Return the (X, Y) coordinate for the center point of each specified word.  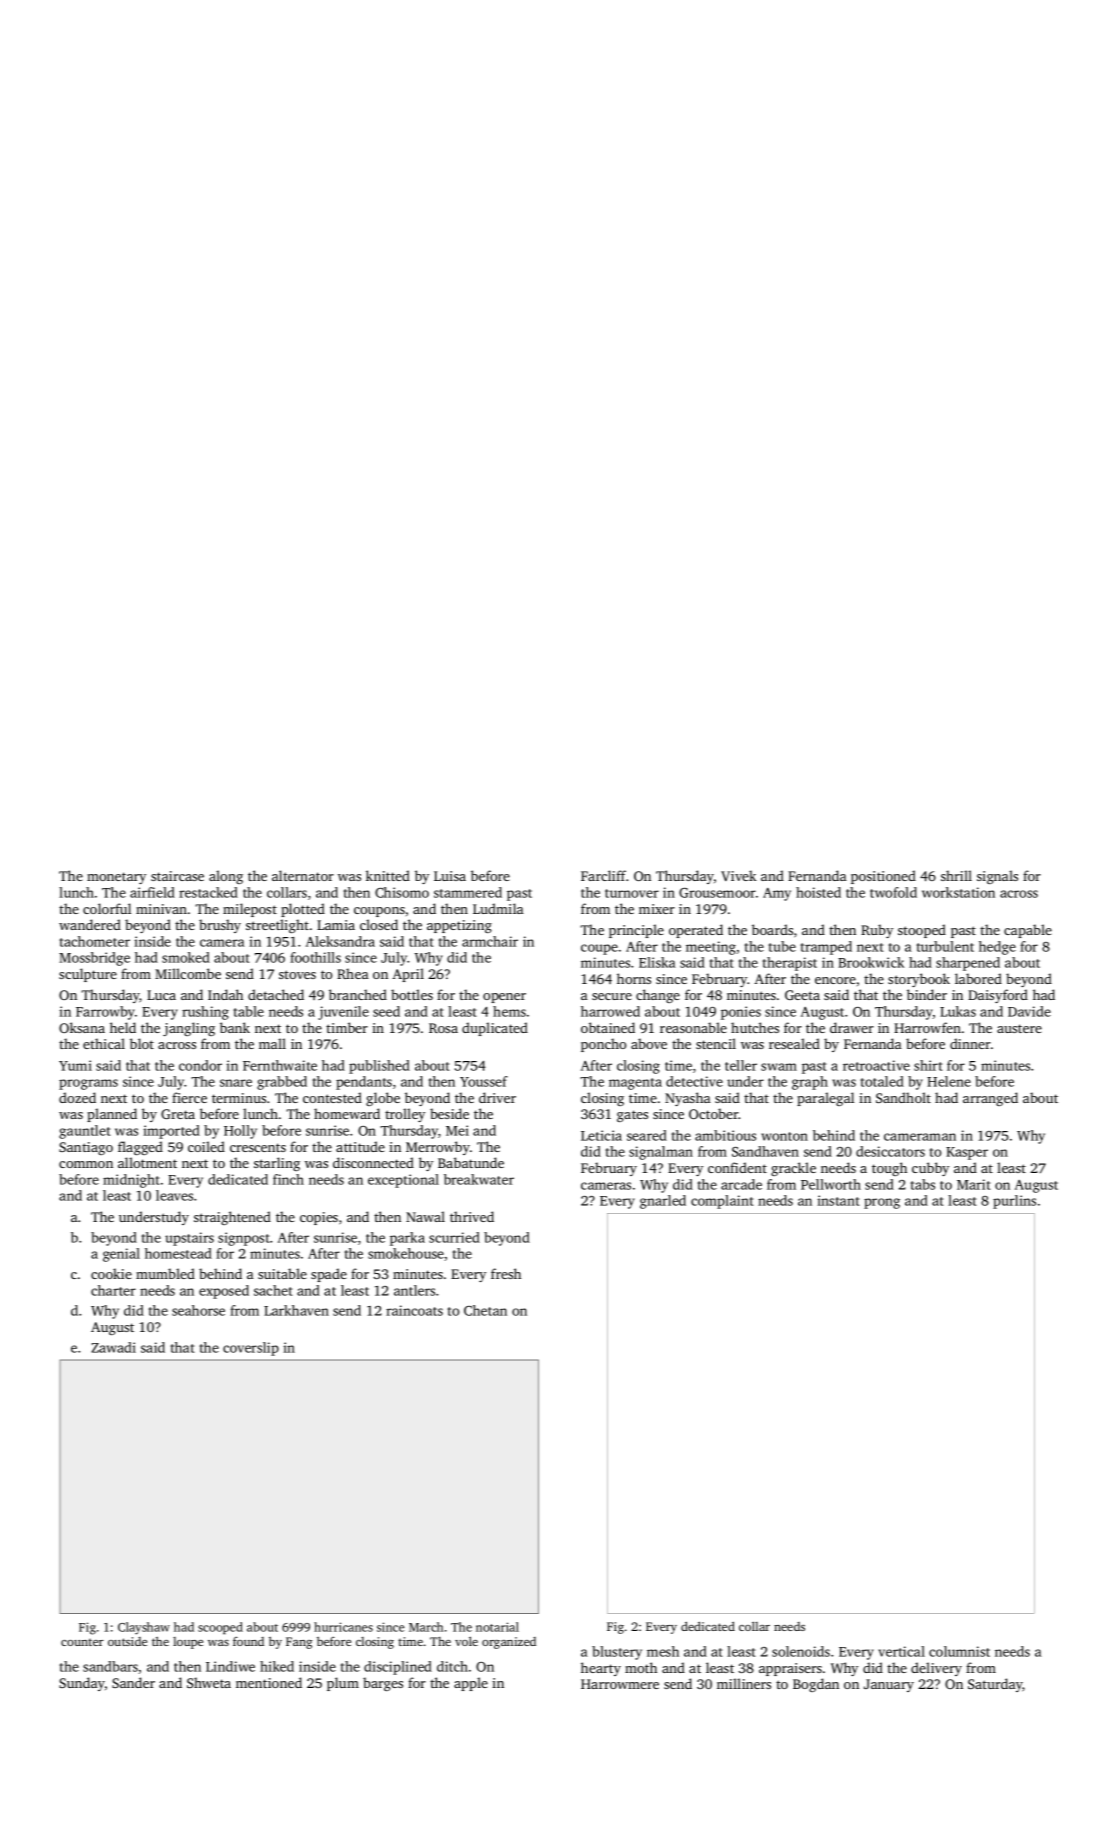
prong (882, 1203)
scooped (220, 1628)
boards (772, 929)
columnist (959, 1651)
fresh (506, 1273)
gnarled (663, 1202)
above (649, 1043)
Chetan (485, 1310)
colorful (107, 908)
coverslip (251, 1349)
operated (696, 931)
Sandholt (903, 1097)
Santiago (86, 1148)
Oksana (82, 1027)
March (426, 1627)
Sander (133, 1682)
